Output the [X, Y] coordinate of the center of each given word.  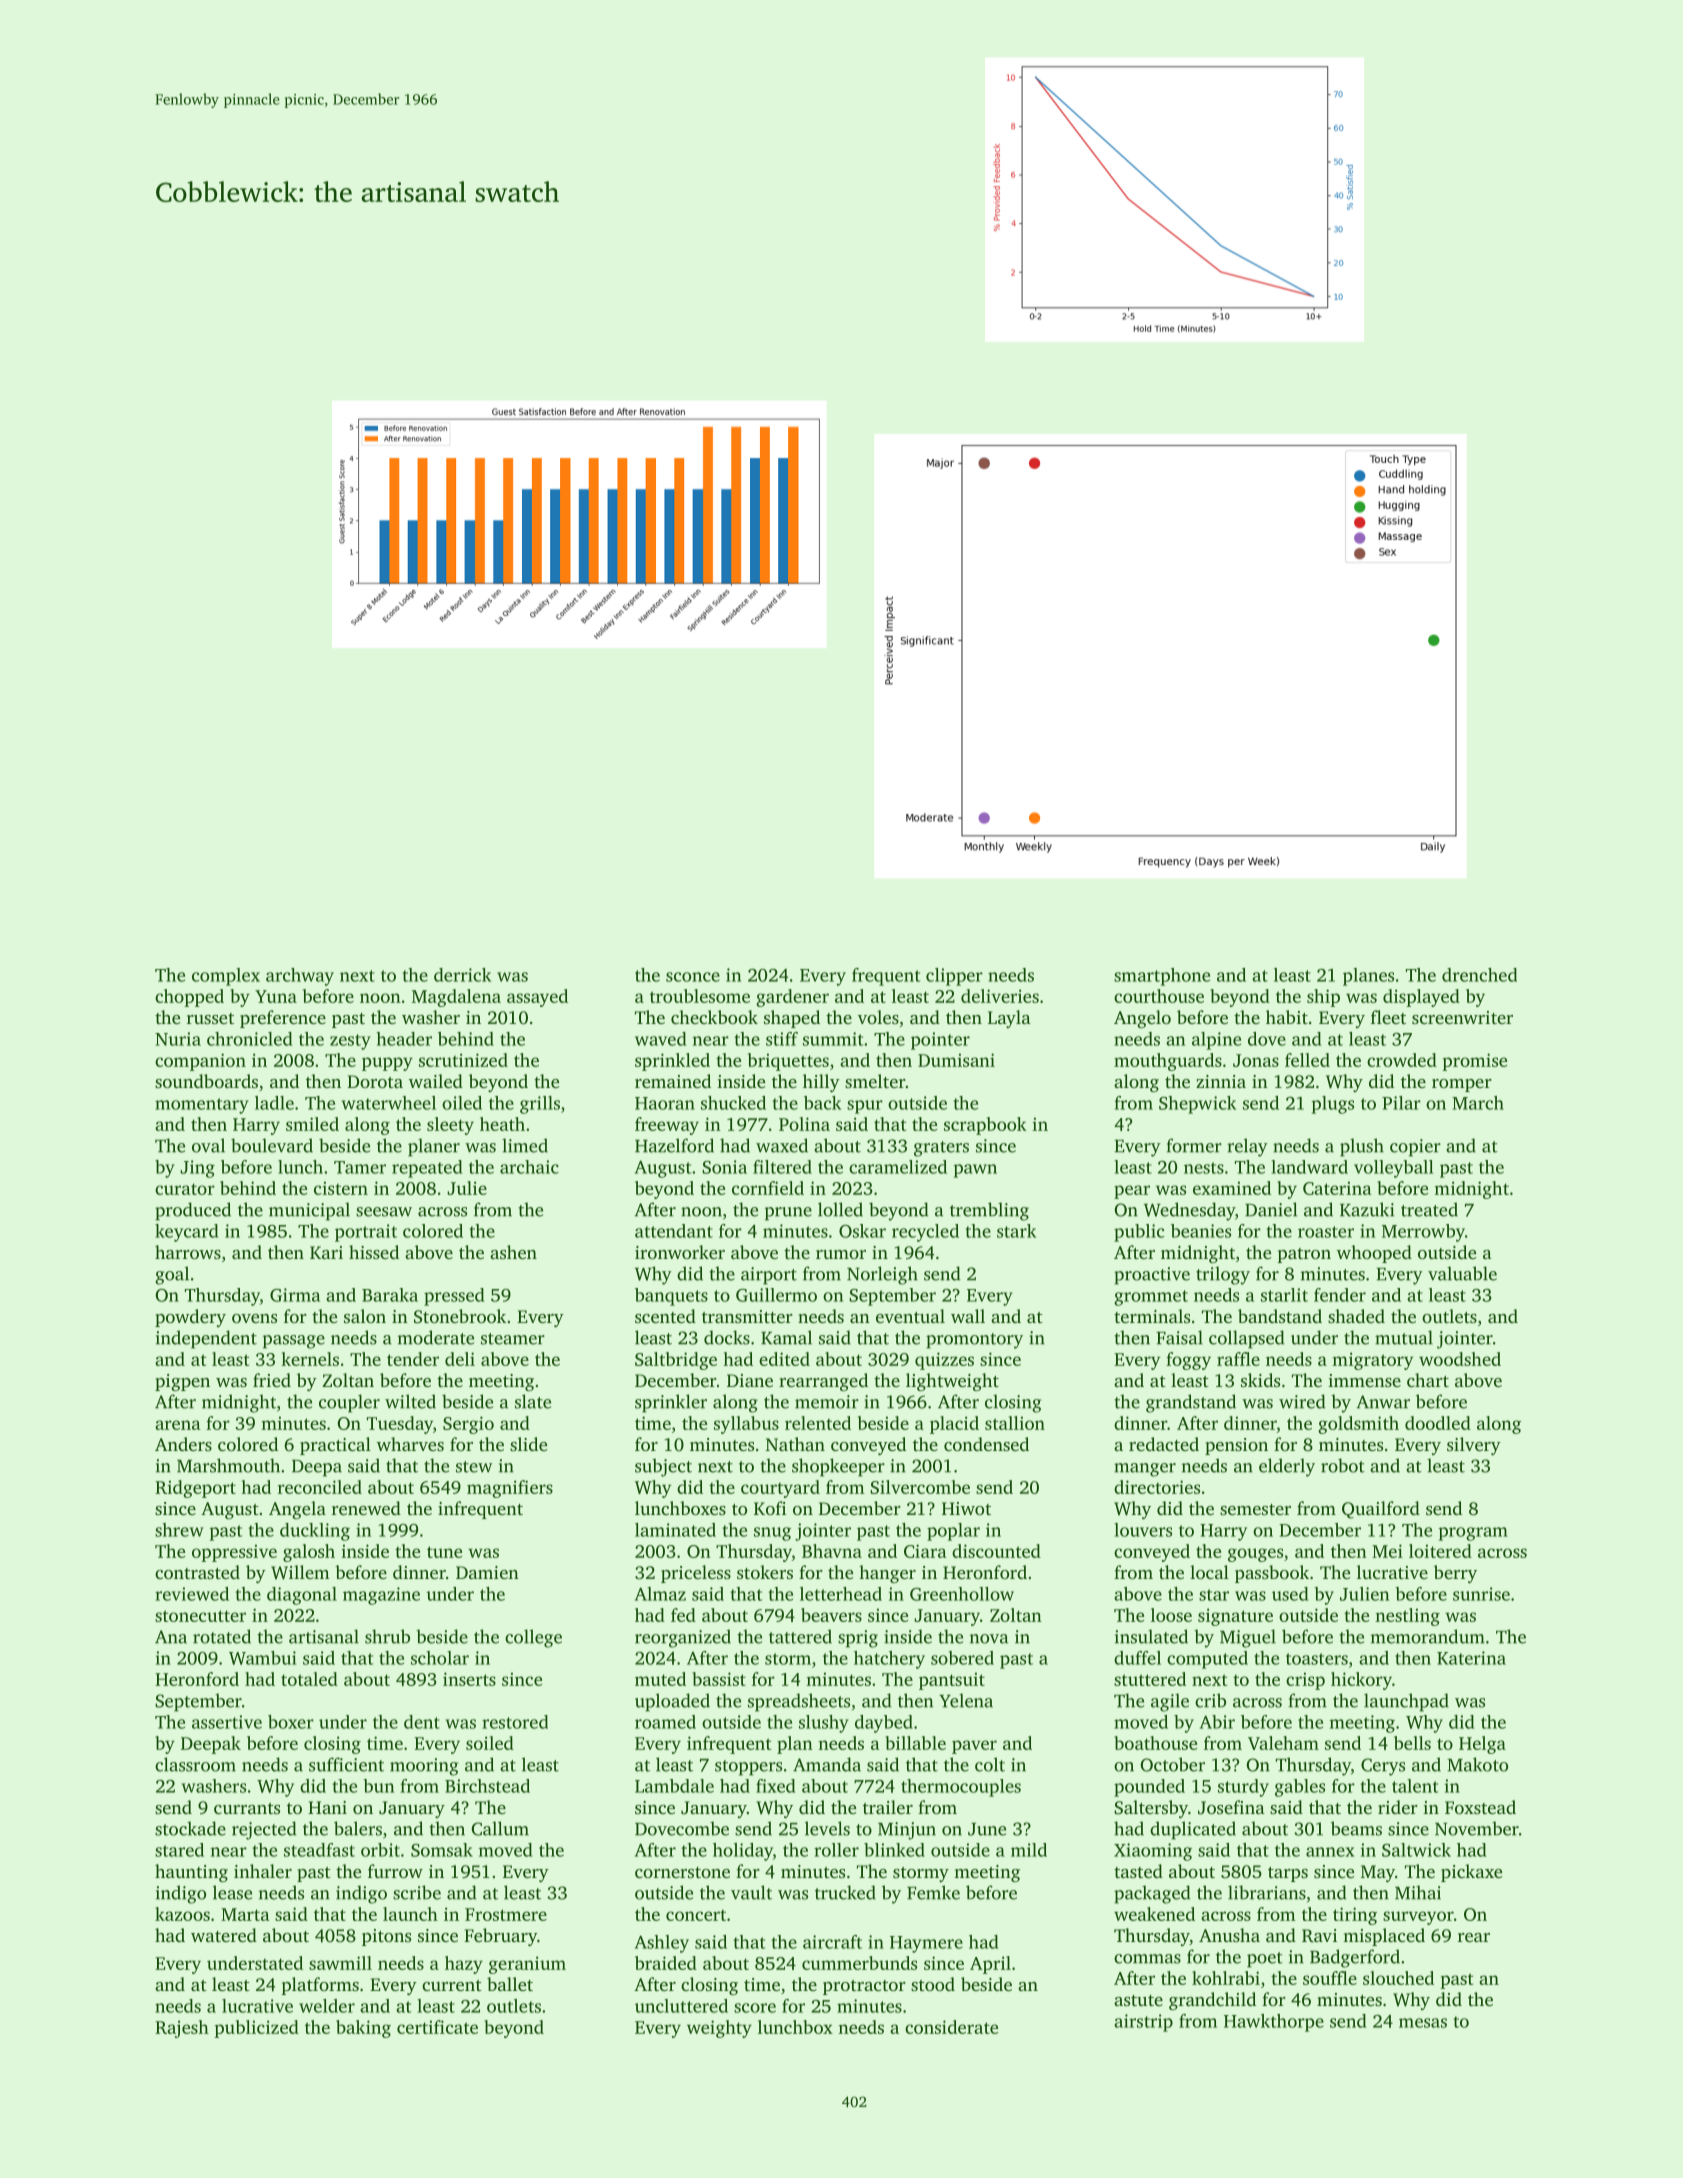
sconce [693, 977]
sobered [962, 1658]
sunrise [1481, 1594]
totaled [309, 1679]
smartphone [1162, 977]
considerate [951, 2027]
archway [300, 977]
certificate [437, 2027]
